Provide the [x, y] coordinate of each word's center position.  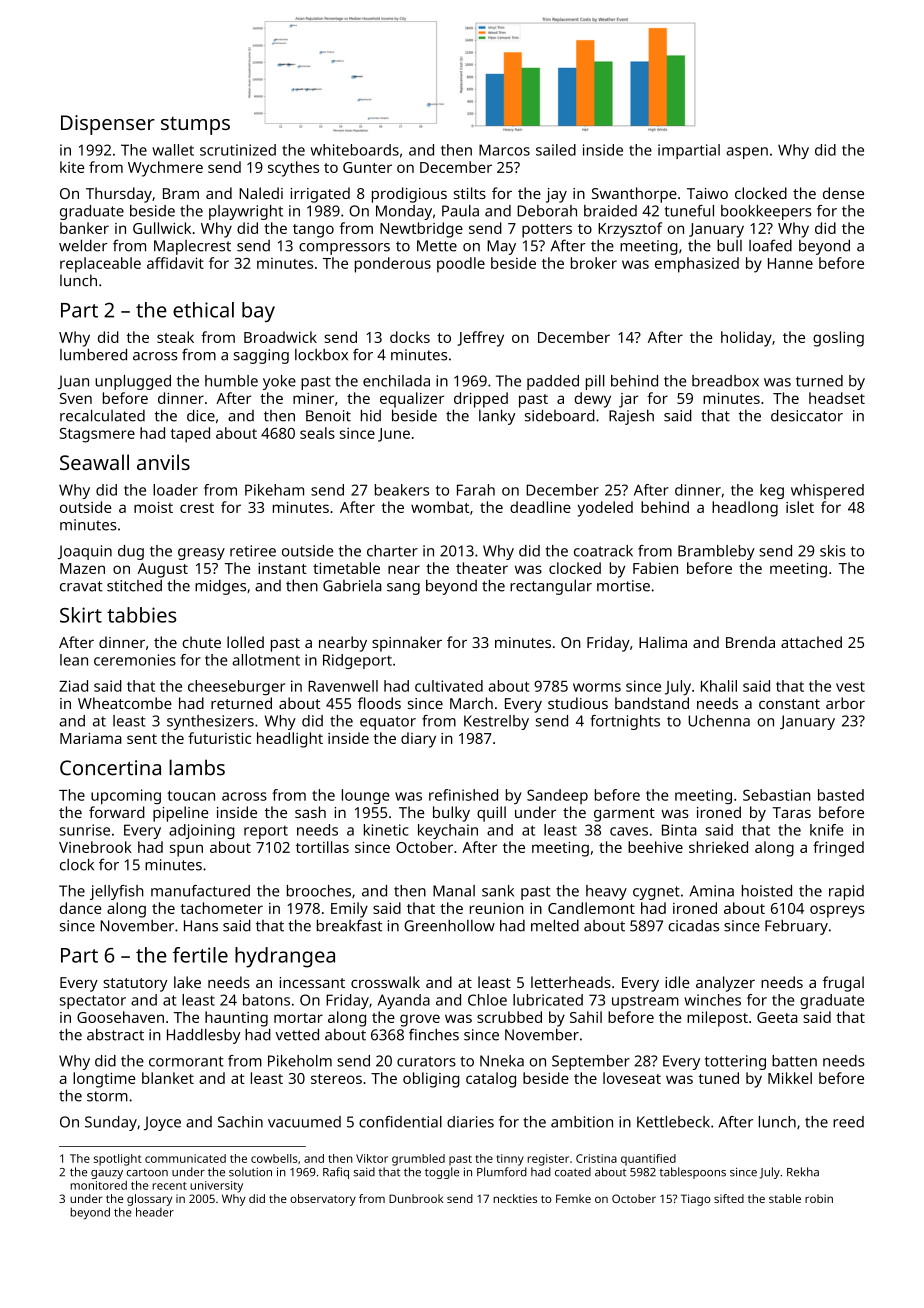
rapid [846, 892]
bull [729, 245]
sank [498, 891]
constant [789, 704]
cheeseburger [236, 687]
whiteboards [355, 150]
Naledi [261, 193]
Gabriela [352, 586]
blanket [168, 1078]
